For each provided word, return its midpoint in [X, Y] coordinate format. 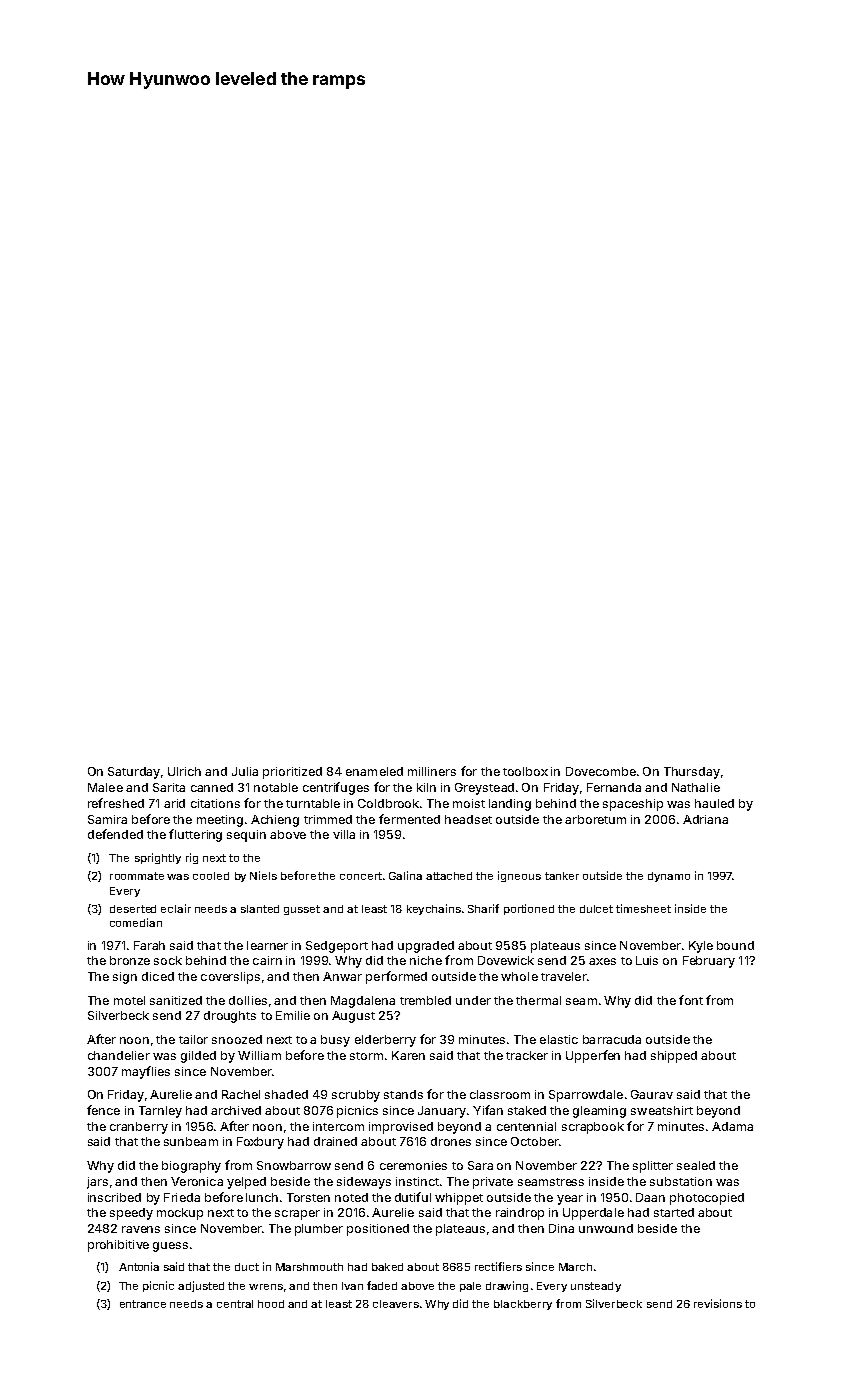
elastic [559, 1039]
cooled [211, 876]
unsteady [596, 1287]
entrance [143, 1304]
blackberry [523, 1305]
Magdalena [363, 1002]
